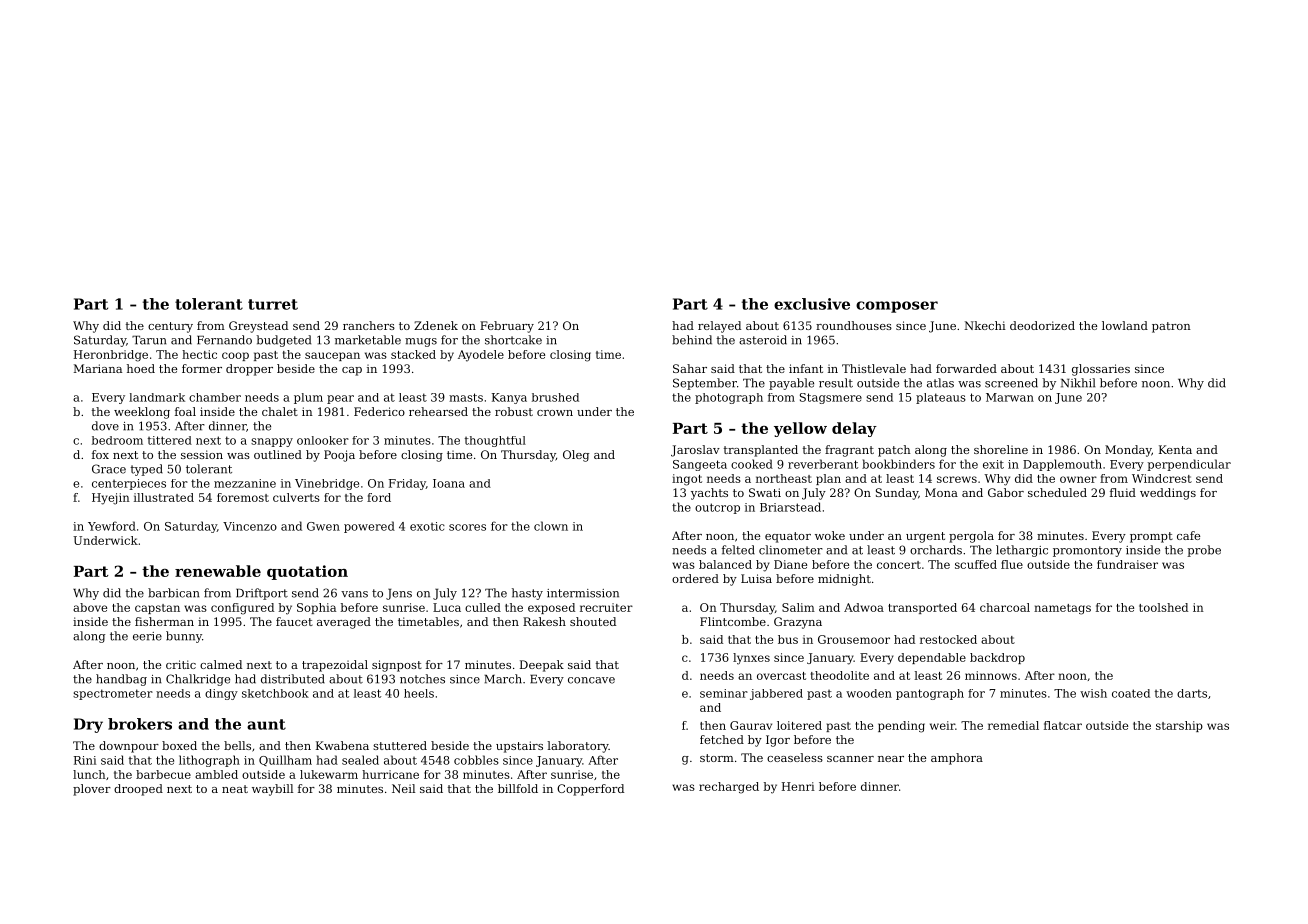 The height and width of the document is (924, 1308). Describe the element at coordinates (218, 571) in the document. I see `renewable` at that location.
